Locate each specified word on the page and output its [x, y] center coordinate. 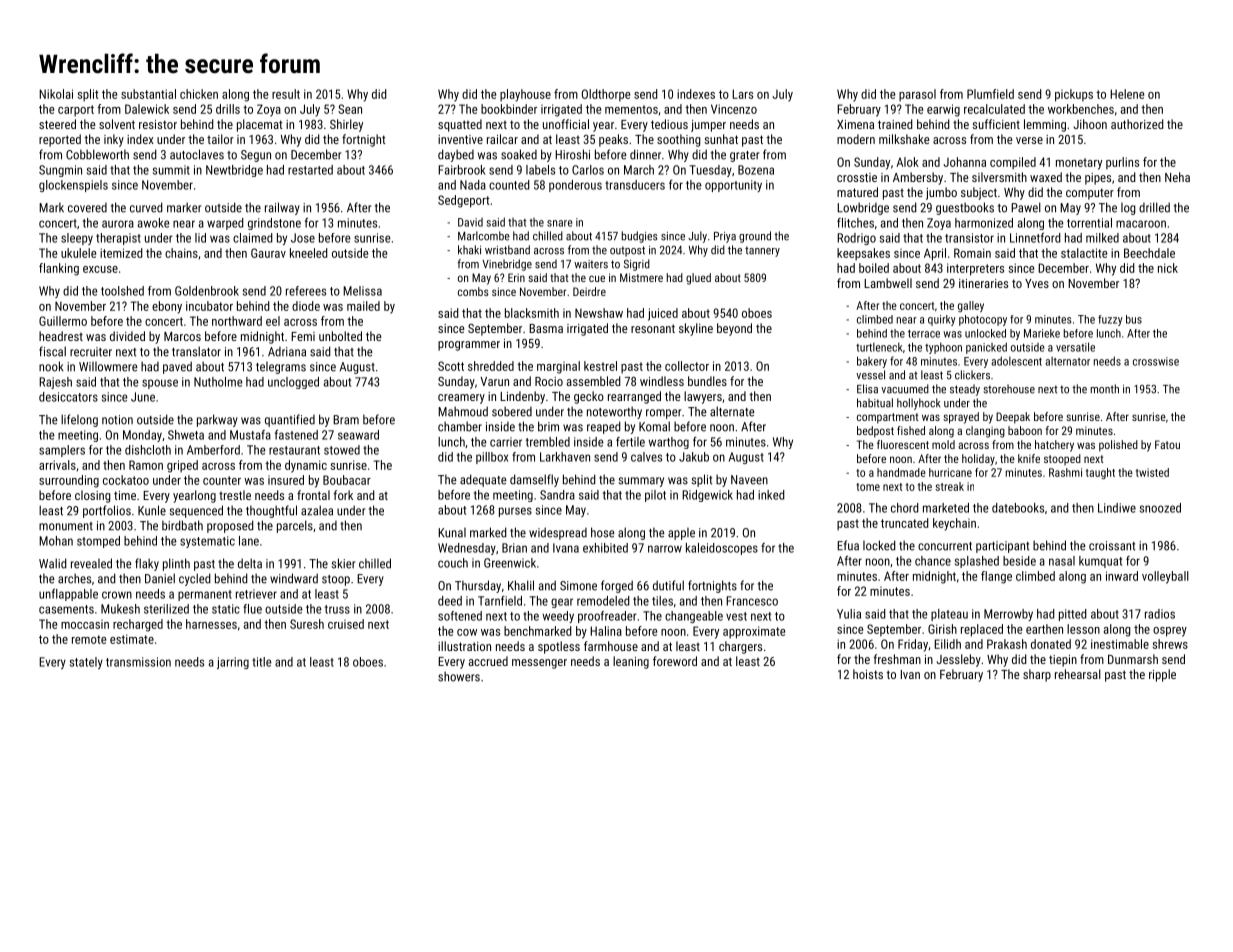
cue [597, 278]
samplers [62, 451]
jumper [708, 126]
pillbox [492, 458]
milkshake [904, 139]
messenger [539, 664]
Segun [256, 156]
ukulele [78, 253]
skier [343, 563]
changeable [694, 617]
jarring [233, 663]
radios [1160, 614]
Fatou [1167, 444]
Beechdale [1149, 253]
